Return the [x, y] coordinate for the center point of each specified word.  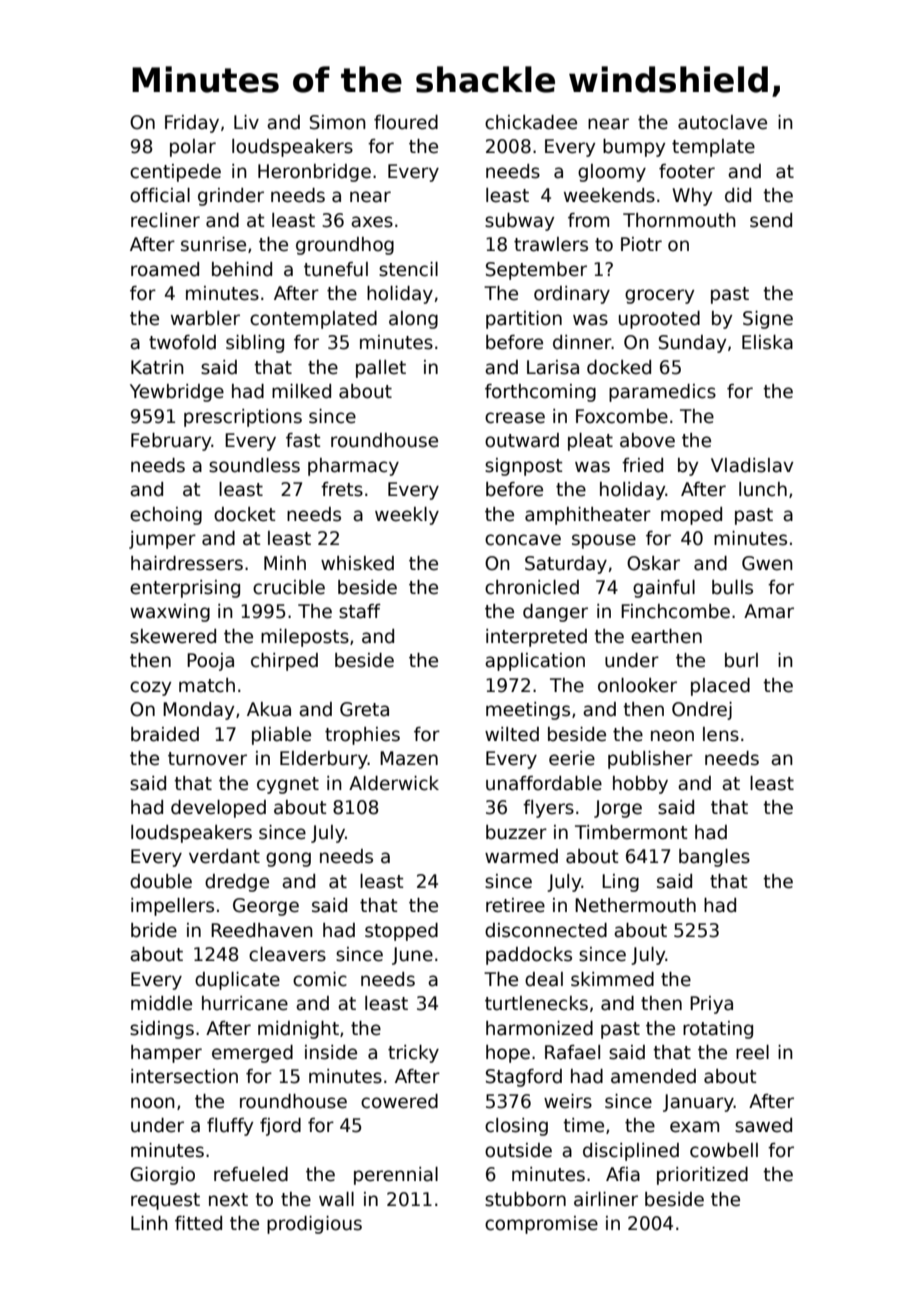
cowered [399, 1101]
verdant [224, 856]
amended [653, 1076]
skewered [173, 636]
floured [406, 122]
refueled [251, 1174]
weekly [407, 516]
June [412, 956]
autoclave [722, 122]
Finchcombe [675, 611]
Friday [192, 124]
